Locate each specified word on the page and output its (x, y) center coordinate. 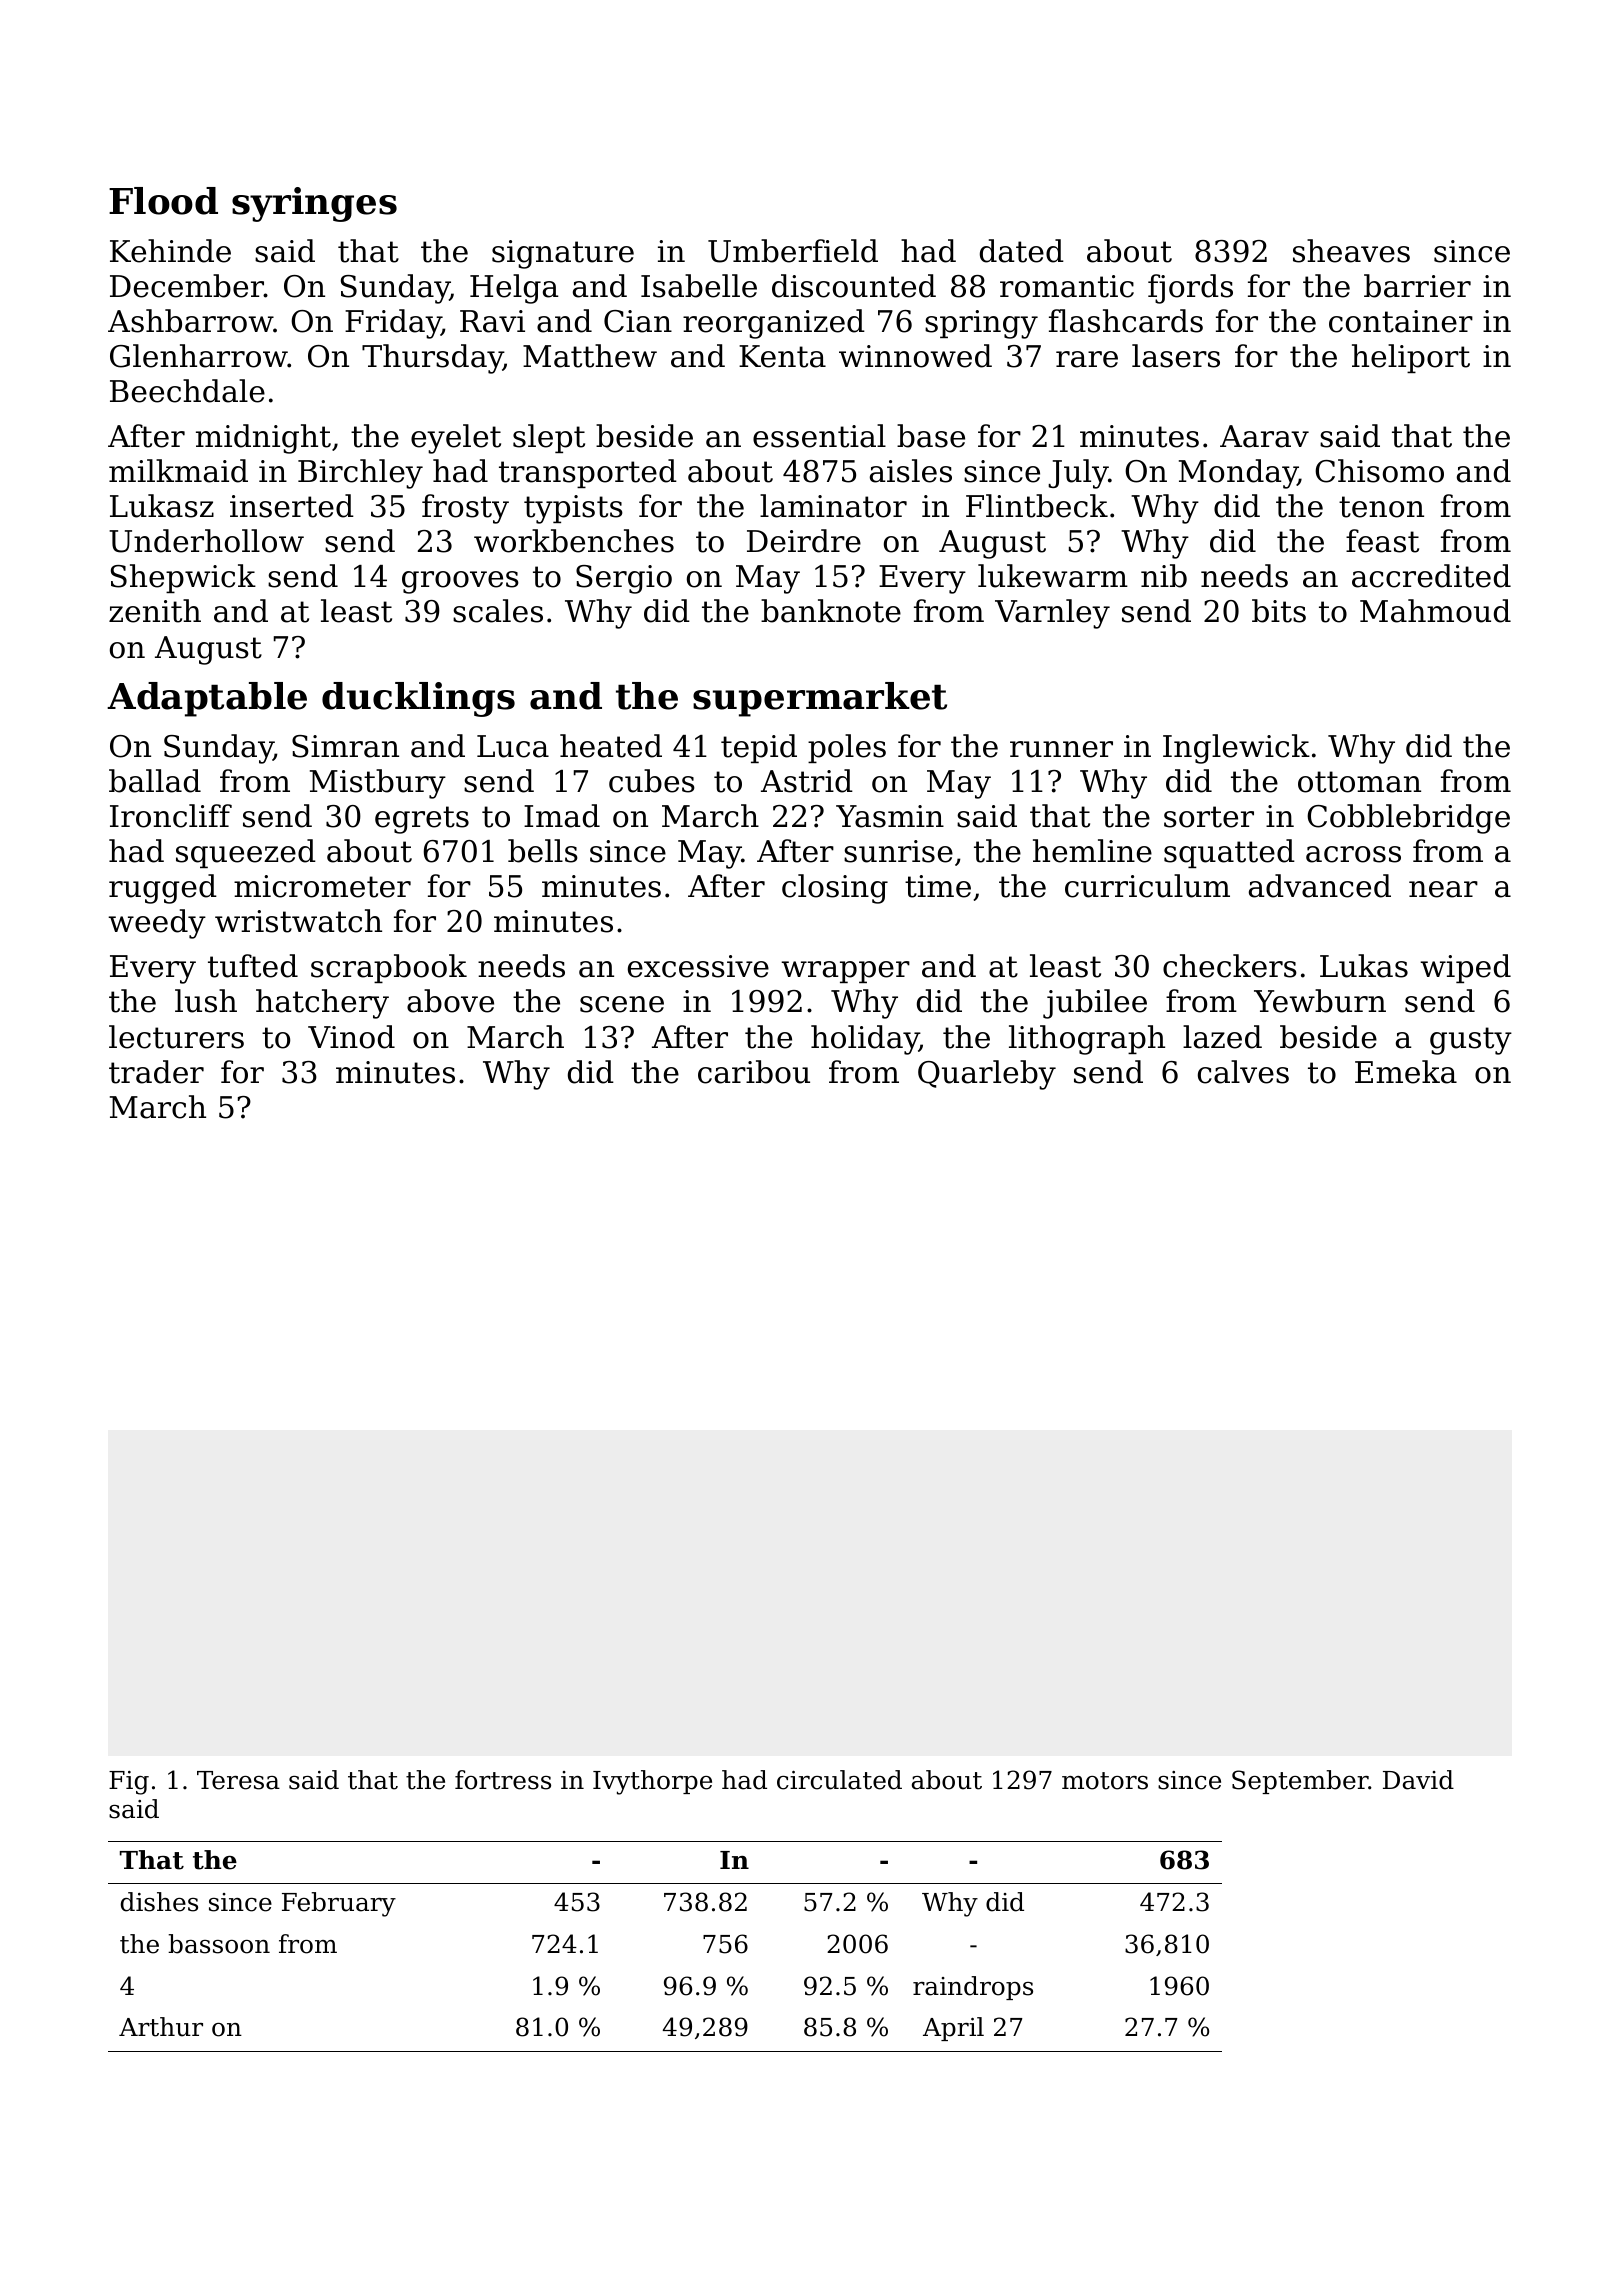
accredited (1431, 576)
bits (1279, 611)
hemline (1092, 851)
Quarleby (987, 1075)
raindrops (973, 1988)
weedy (157, 924)
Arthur (161, 2027)
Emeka (1406, 1072)
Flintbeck (1037, 506)
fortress (503, 1780)
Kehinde (170, 251)
